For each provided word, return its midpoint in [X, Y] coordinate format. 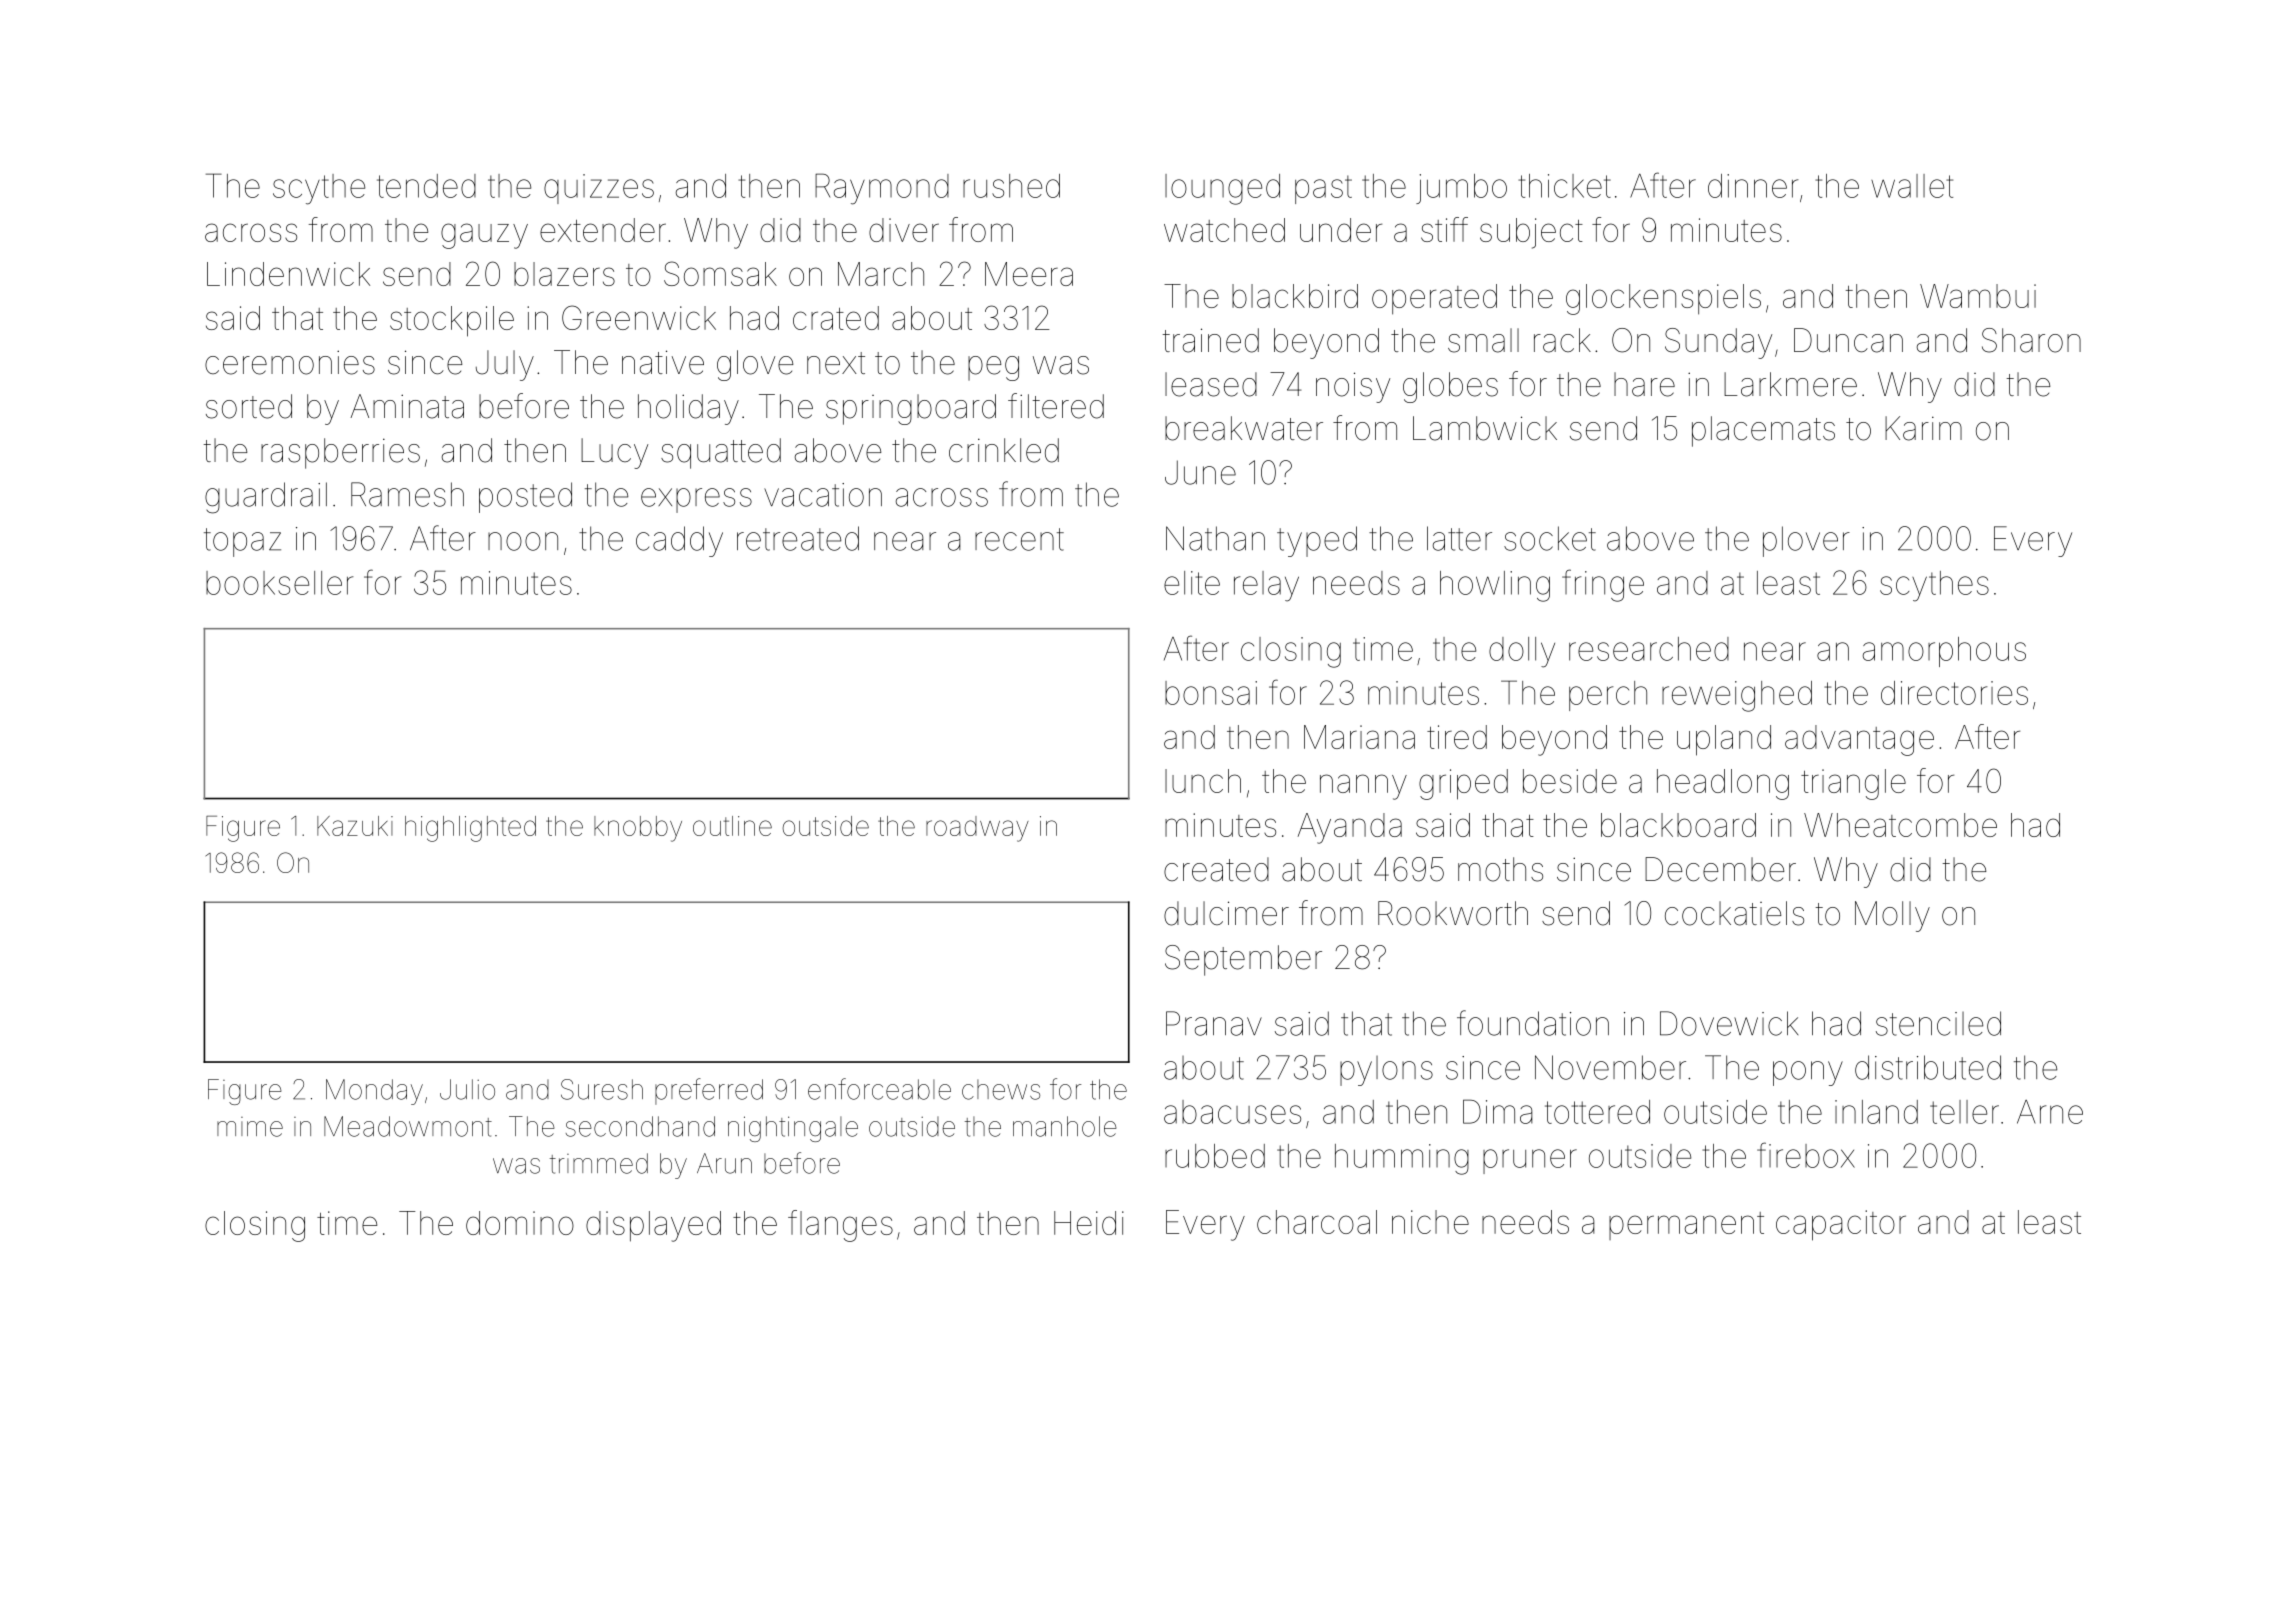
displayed [653, 1226]
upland [1724, 740]
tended [426, 186]
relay [1266, 586]
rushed [1011, 186]
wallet [1912, 186]
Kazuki [355, 826]
